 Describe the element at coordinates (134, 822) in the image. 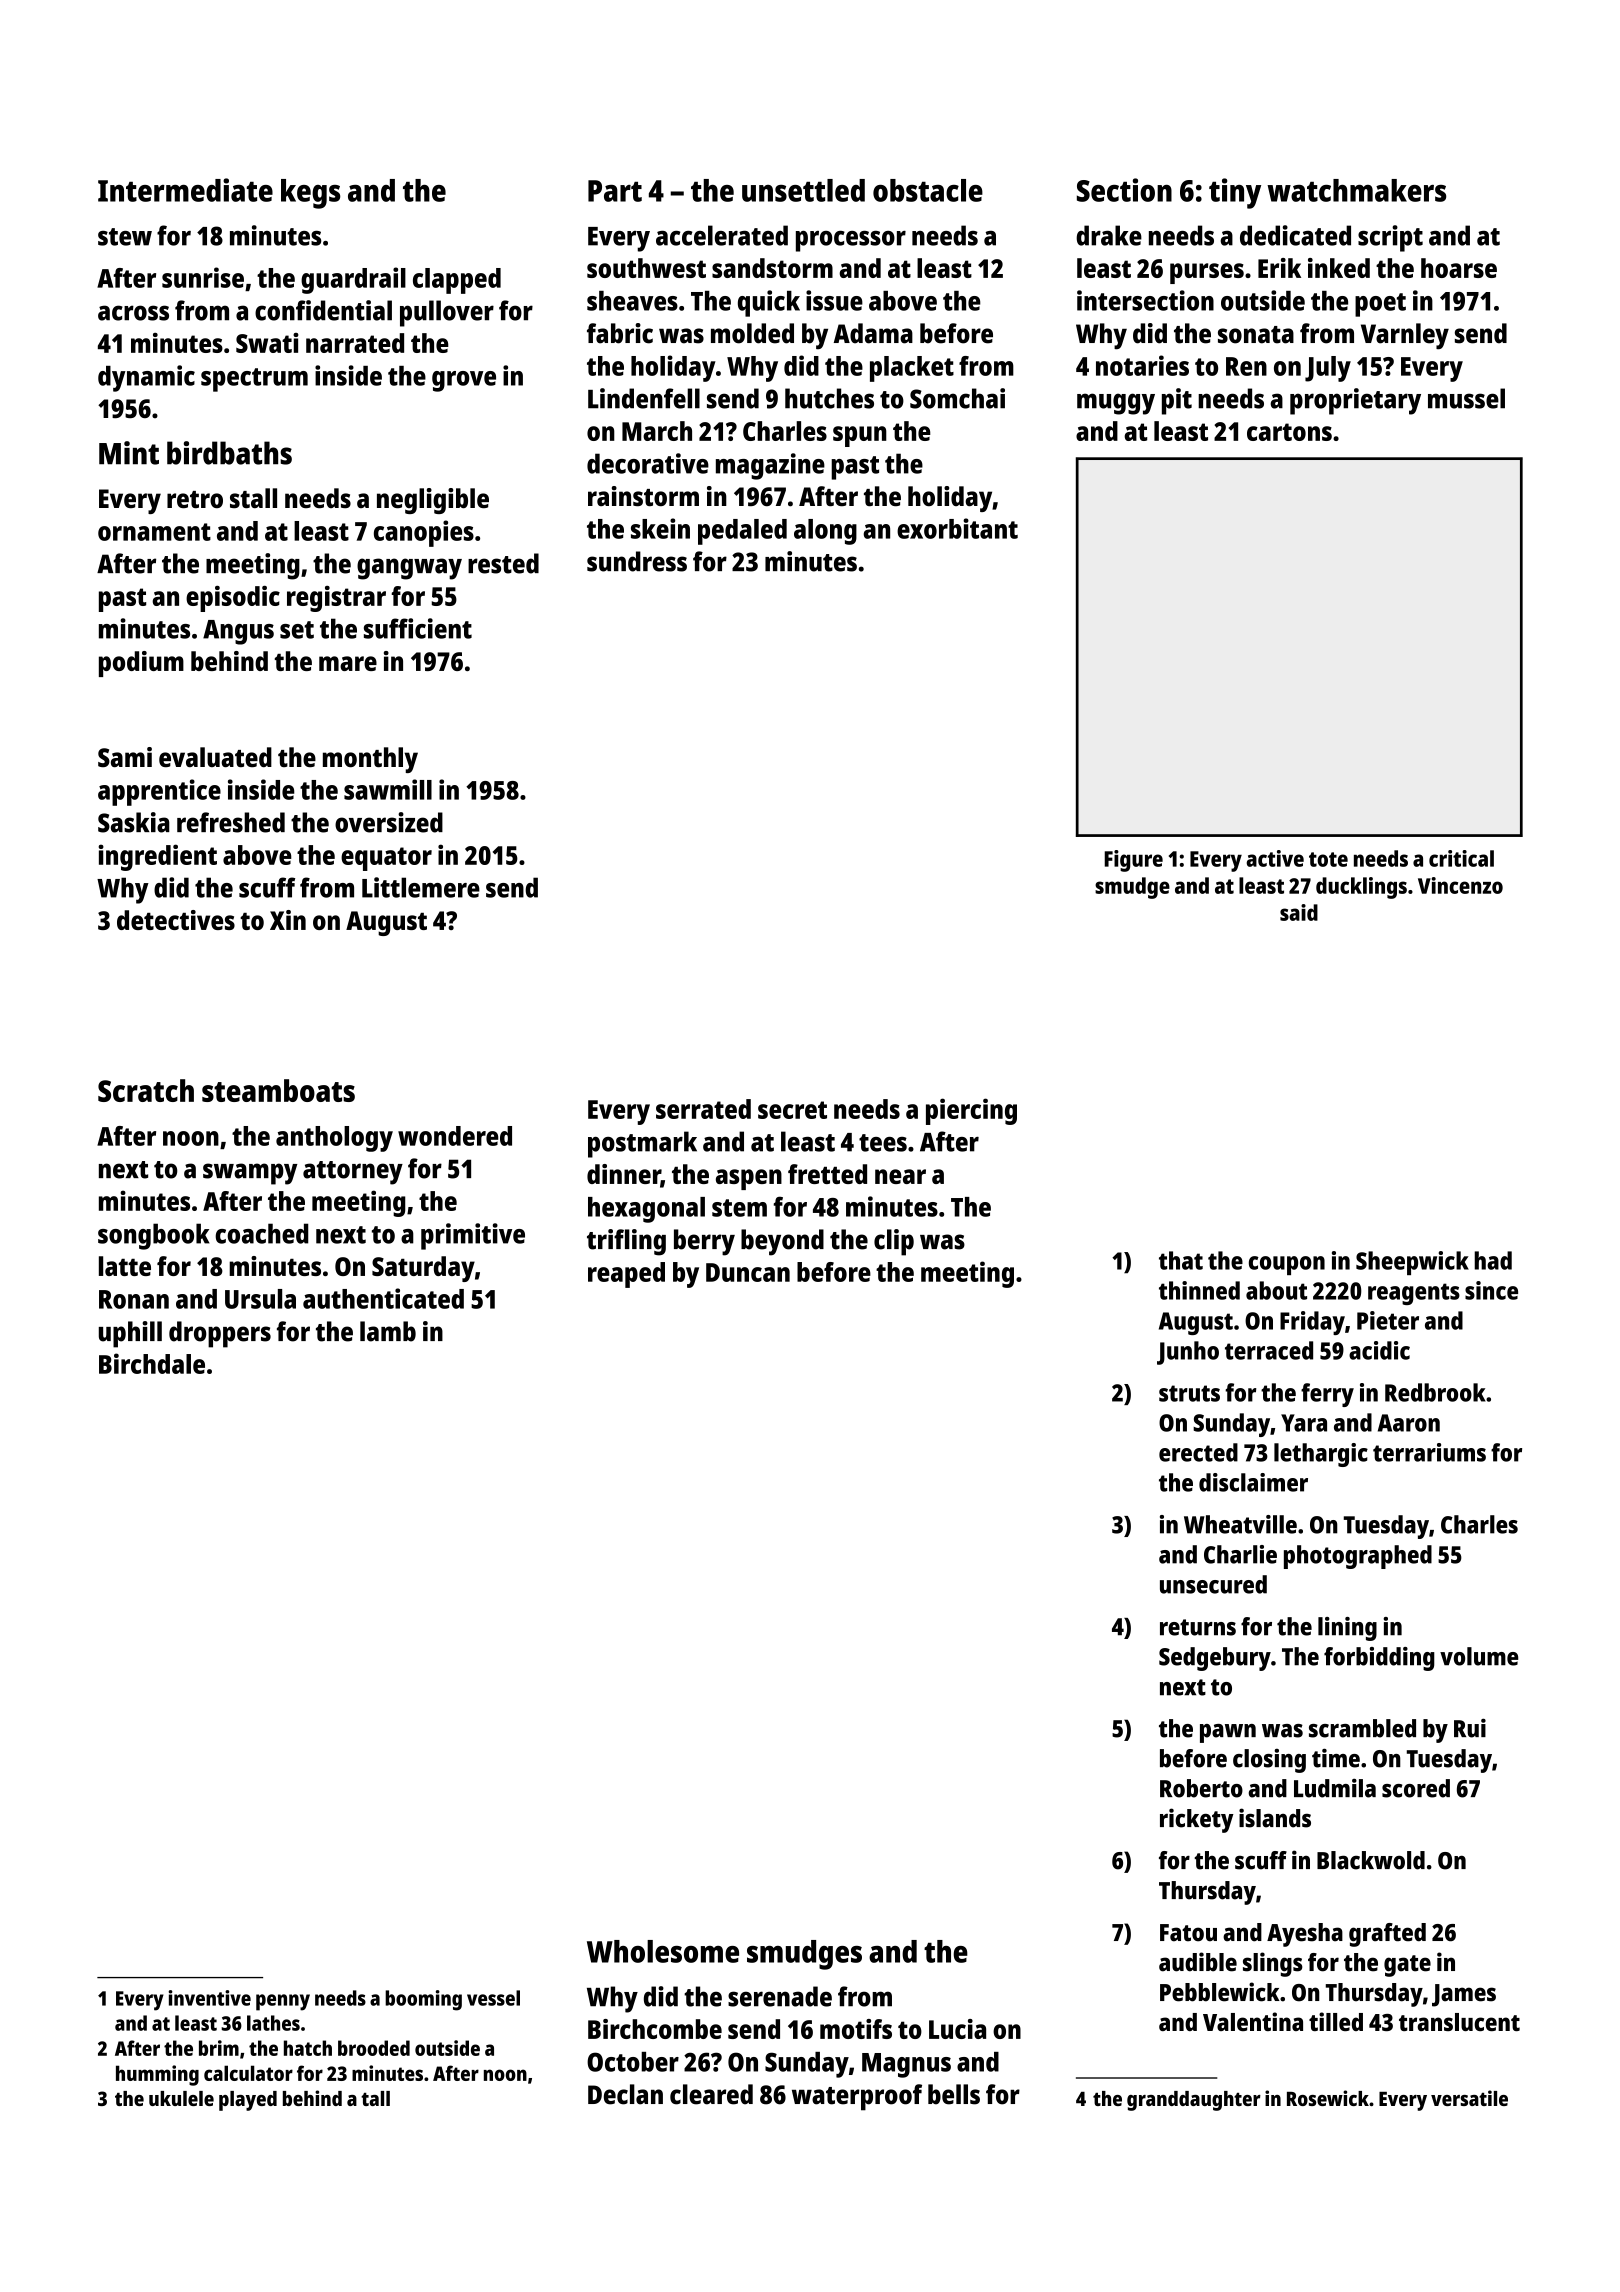

I see `Saskia` at that location.
